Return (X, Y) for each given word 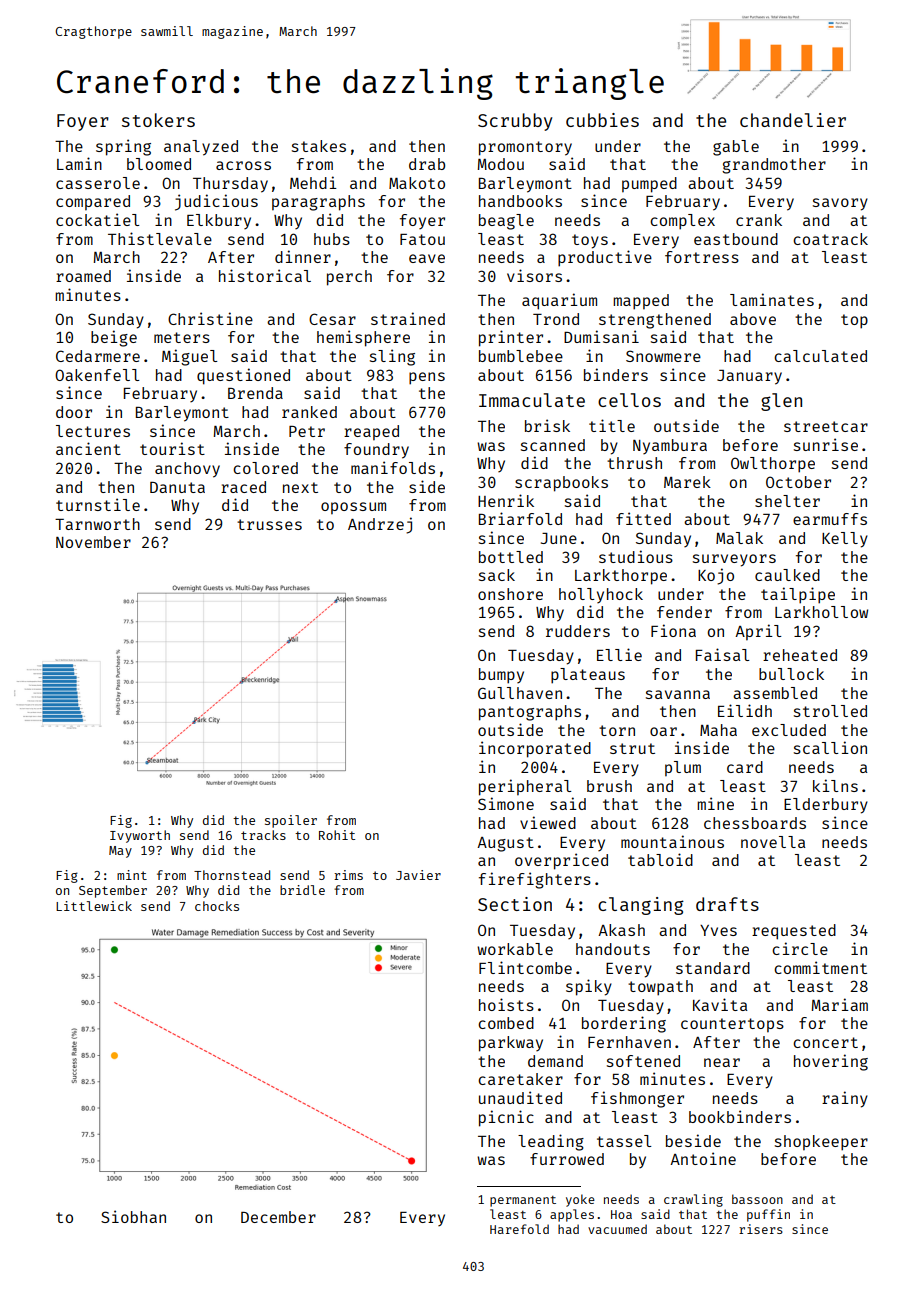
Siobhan (133, 1216)
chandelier (793, 120)
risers (761, 1229)
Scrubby (515, 122)
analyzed (201, 148)
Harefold (519, 1229)
